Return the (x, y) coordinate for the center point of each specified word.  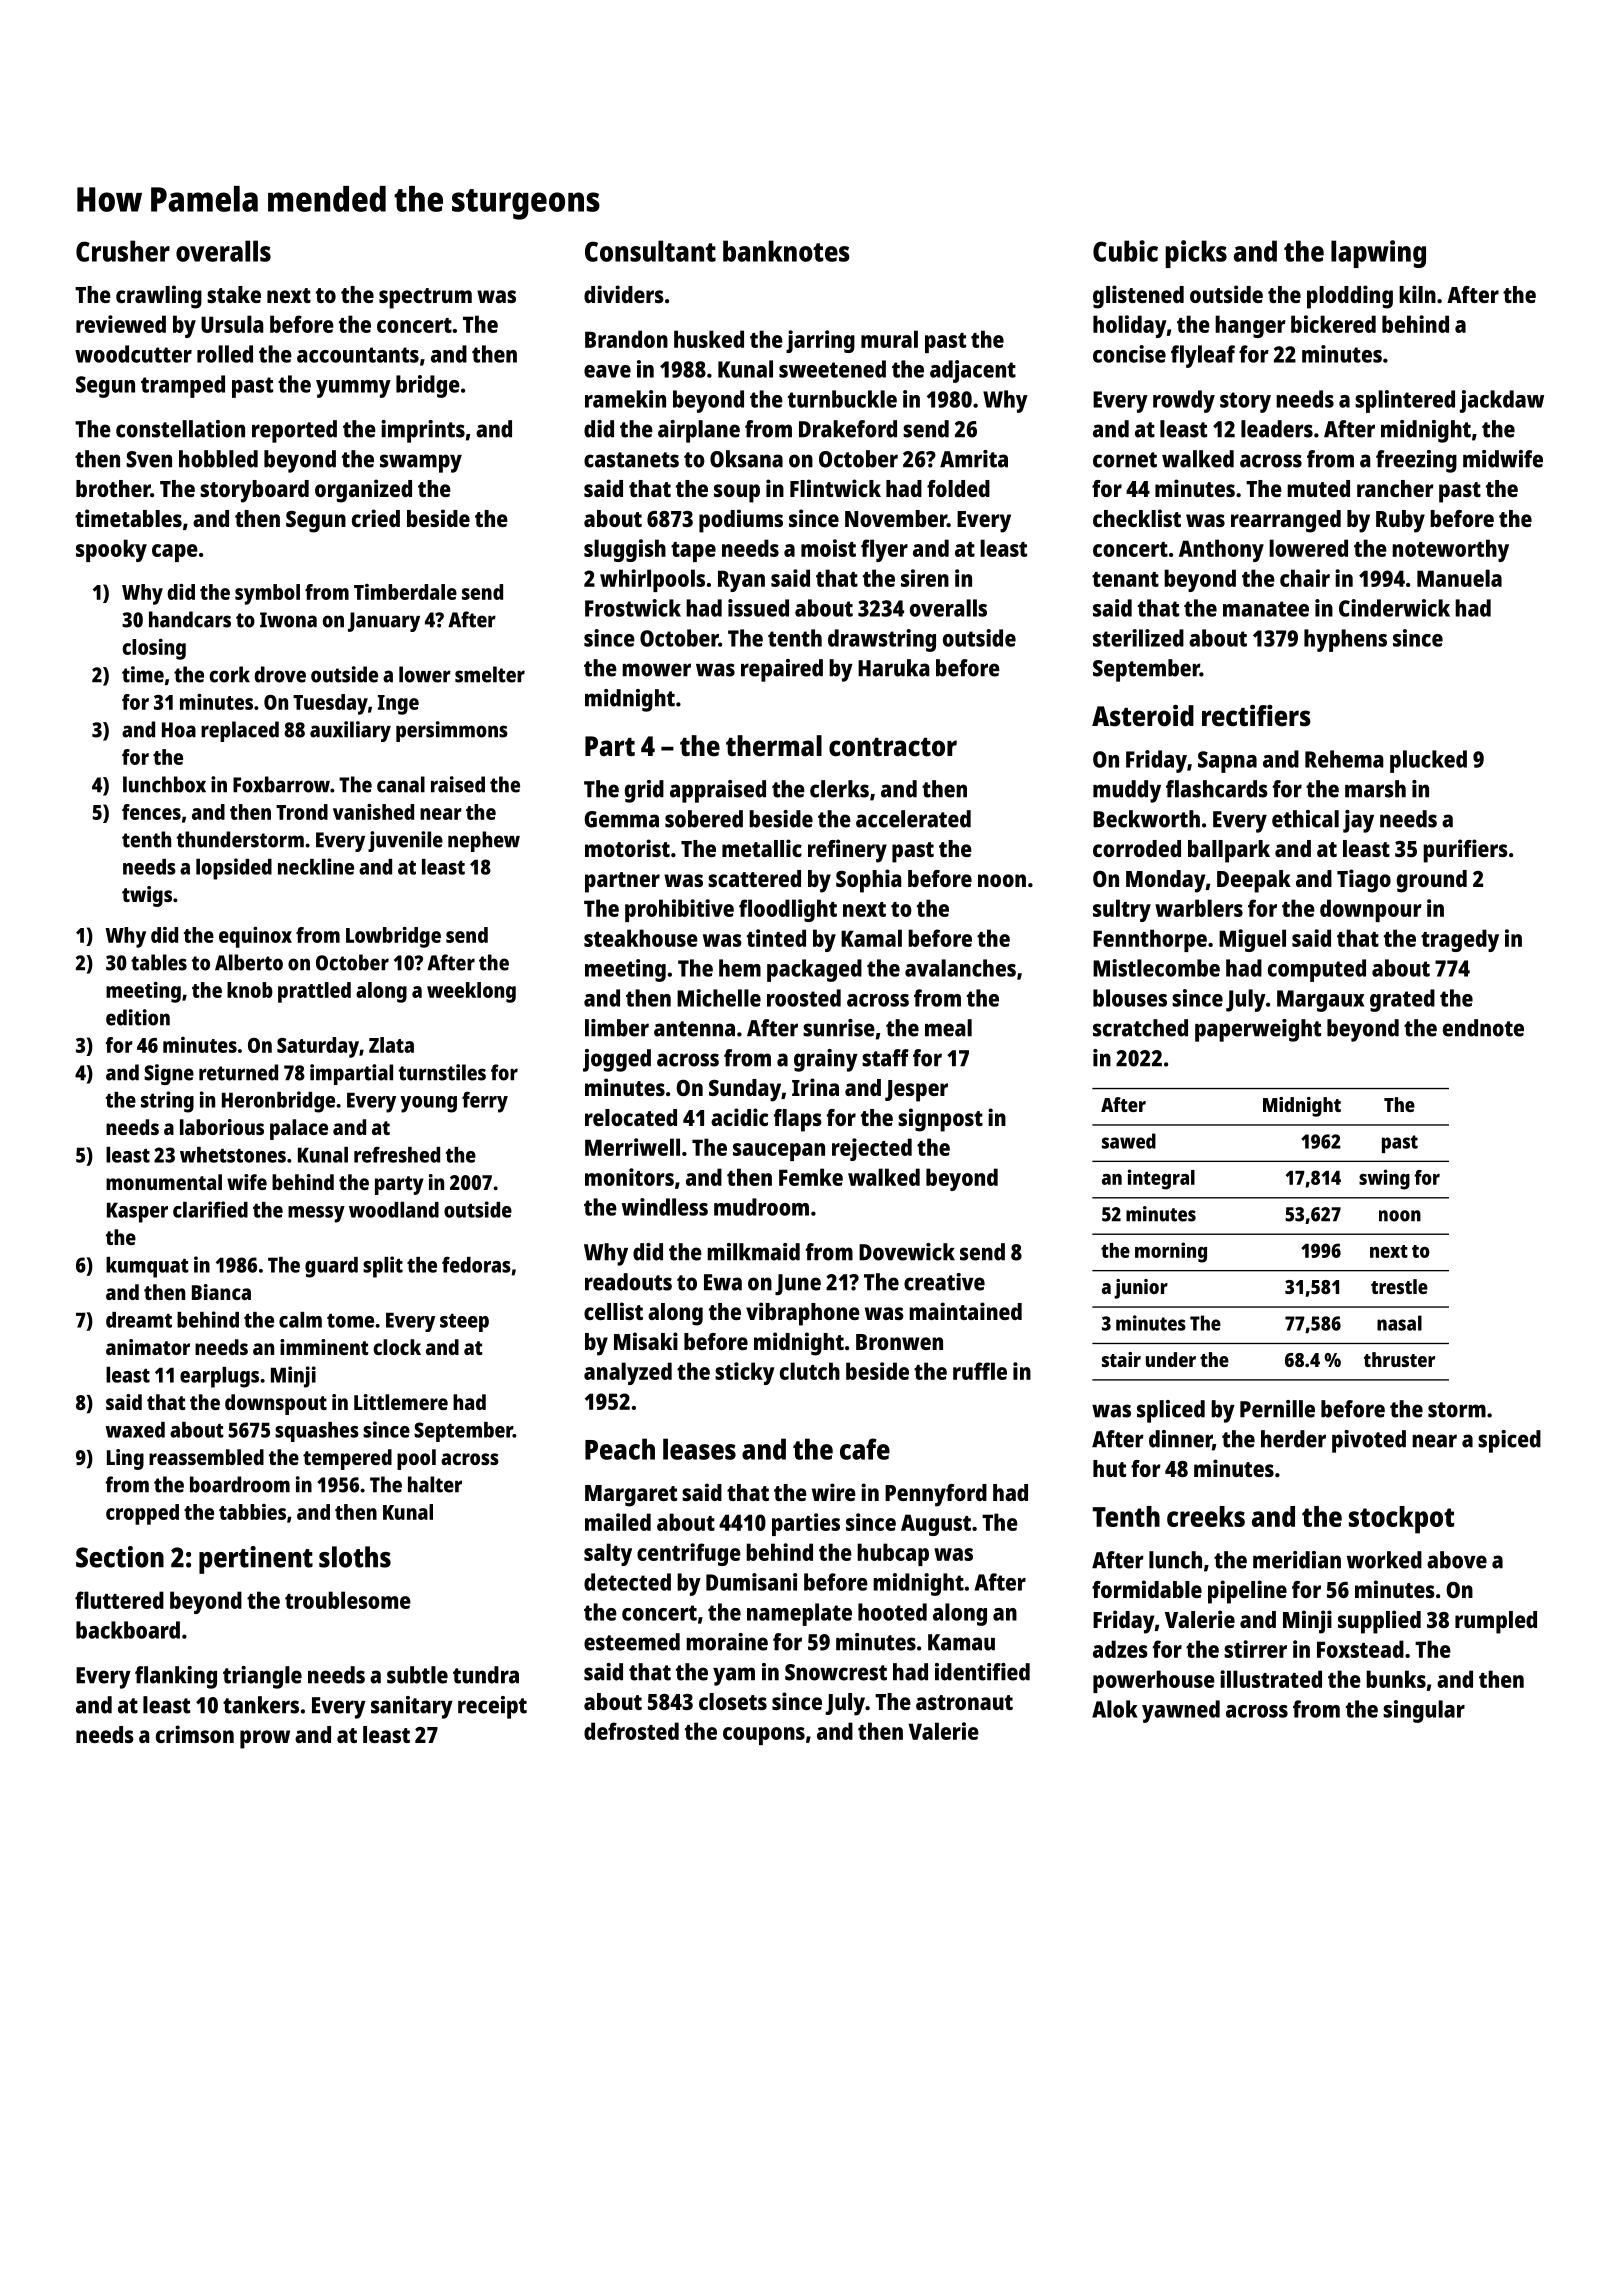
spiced (1509, 1441)
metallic (762, 848)
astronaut (964, 1702)
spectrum (425, 298)
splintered (1405, 401)
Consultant (650, 251)
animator (148, 1347)
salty (608, 1554)
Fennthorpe (1150, 940)
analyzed (628, 1373)
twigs (147, 896)
